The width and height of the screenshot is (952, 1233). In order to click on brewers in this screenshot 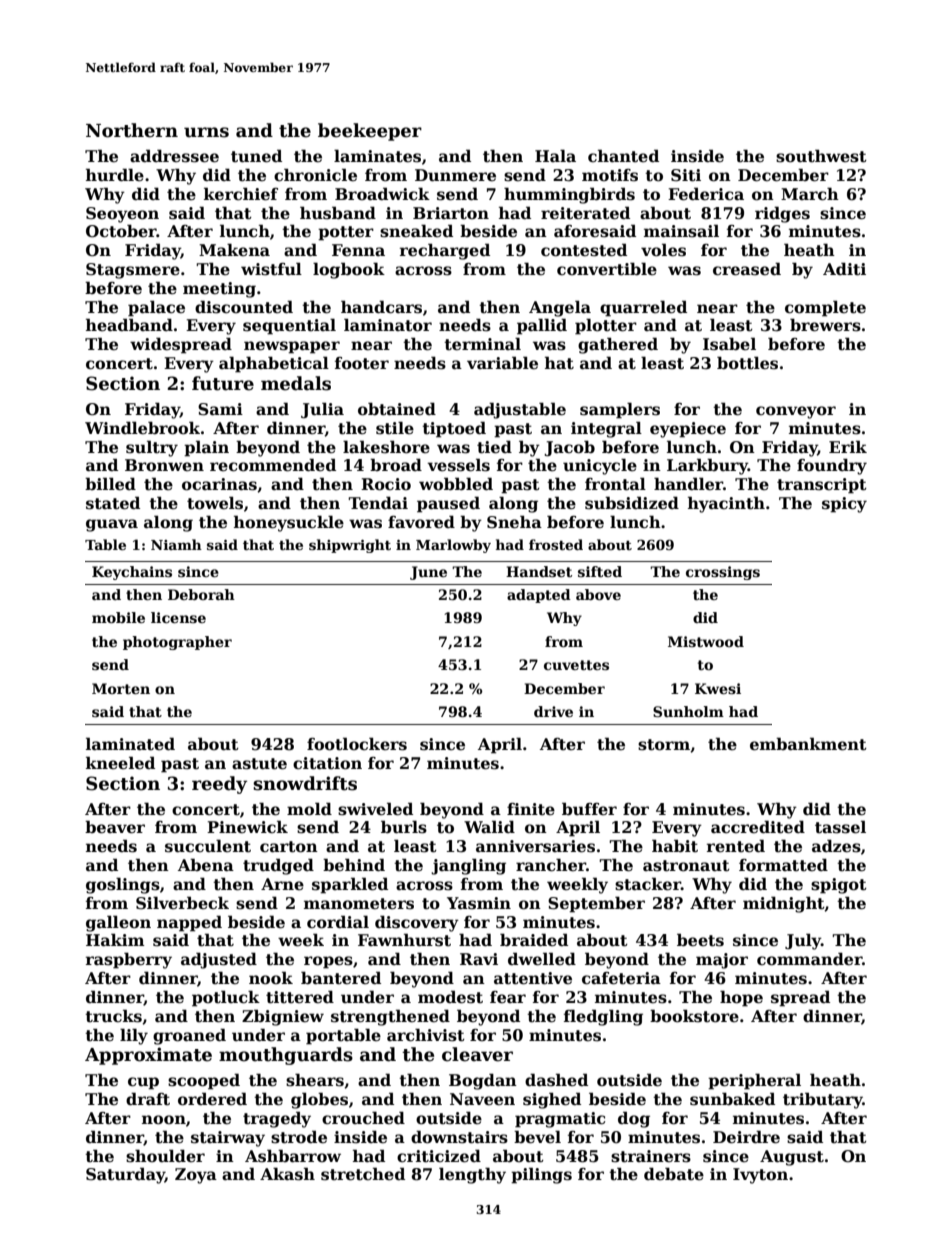, I will do `click(825, 325)`.
